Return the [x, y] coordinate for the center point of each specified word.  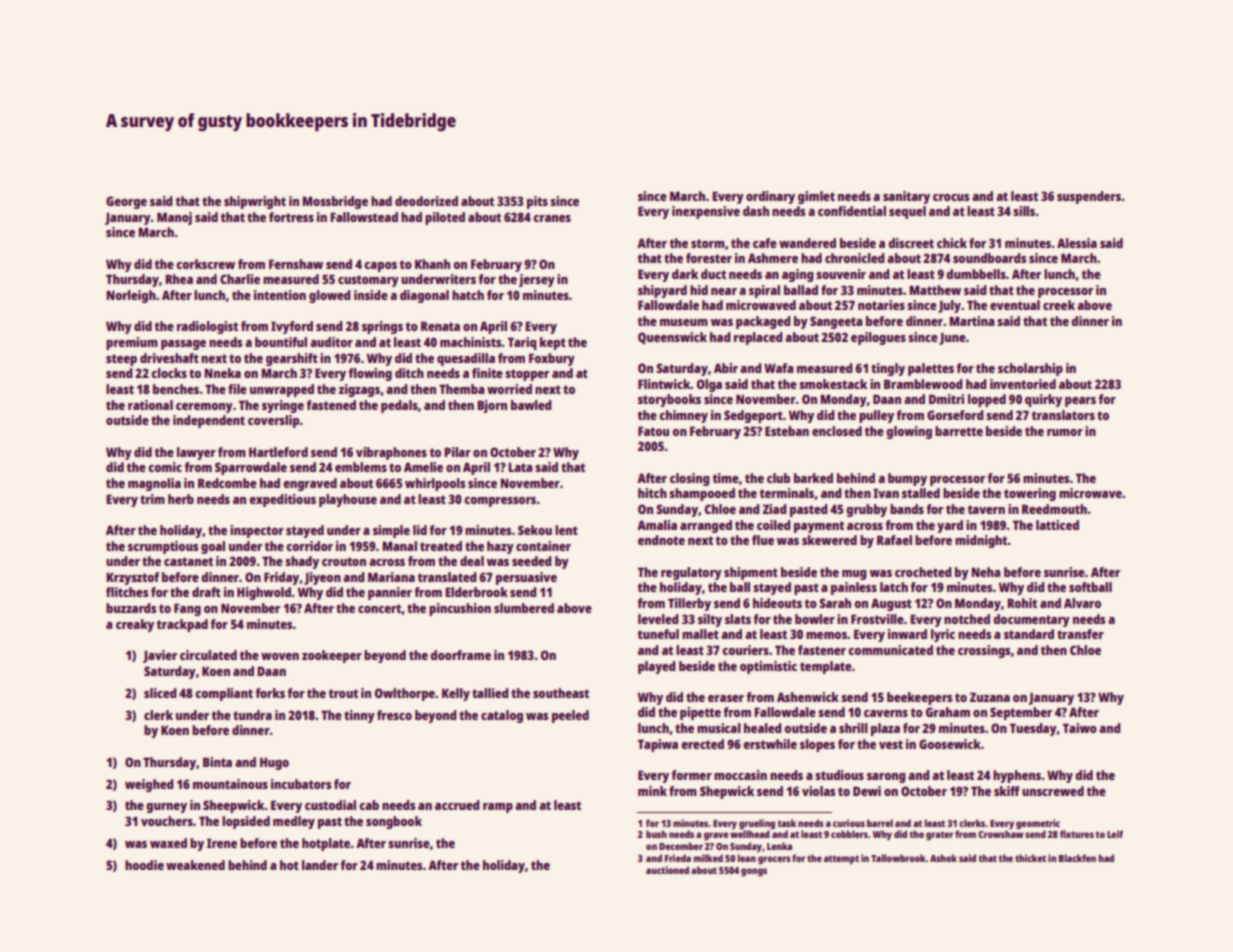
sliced [160, 693]
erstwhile [770, 744]
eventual [1015, 305]
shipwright [255, 202]
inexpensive [706, 212]
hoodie [144, 865]
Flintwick [664, 384]
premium [132, 343]
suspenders [1089, 197]
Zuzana [990, 697]
